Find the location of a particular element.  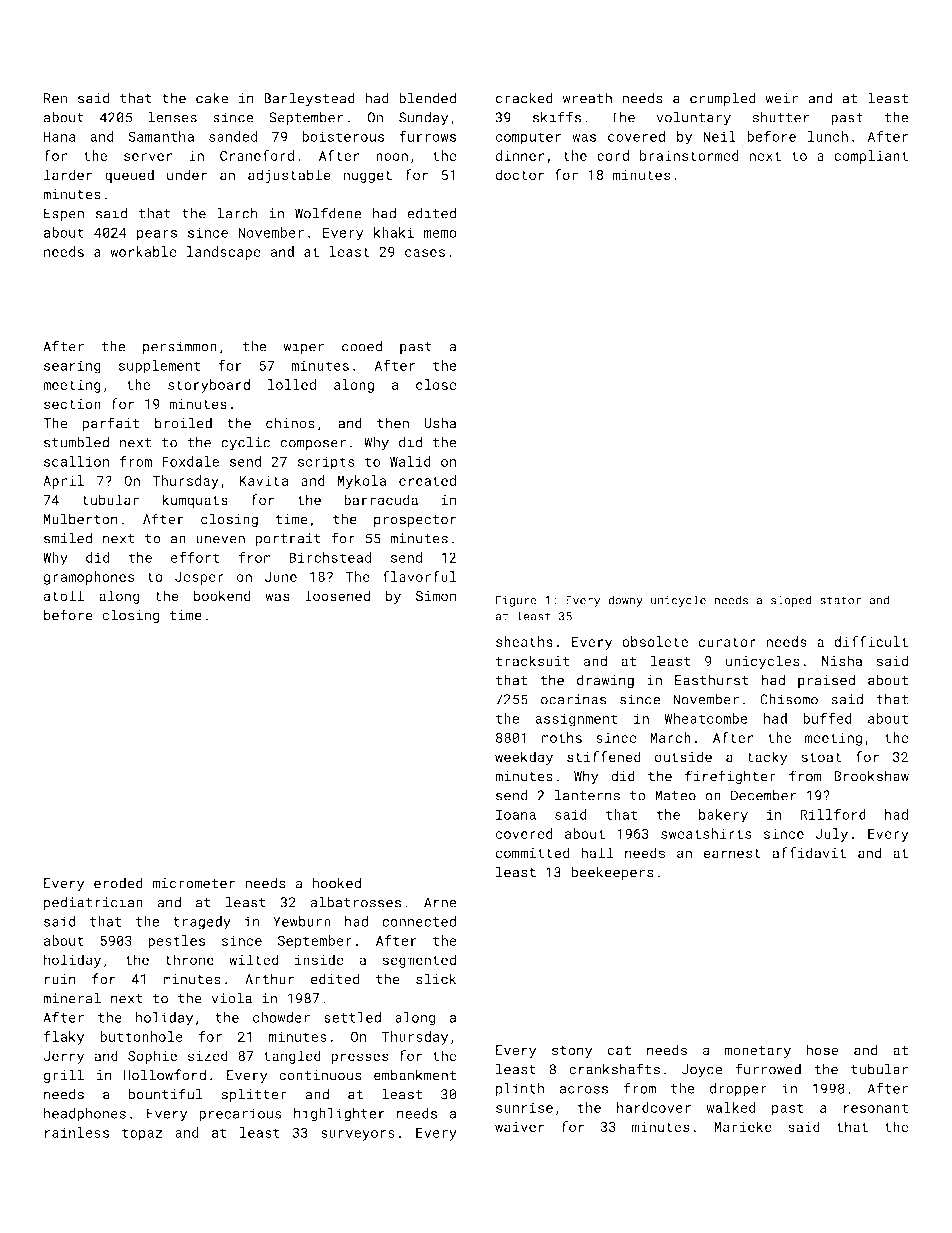

topaz is located at coordinates (142, 1134).
